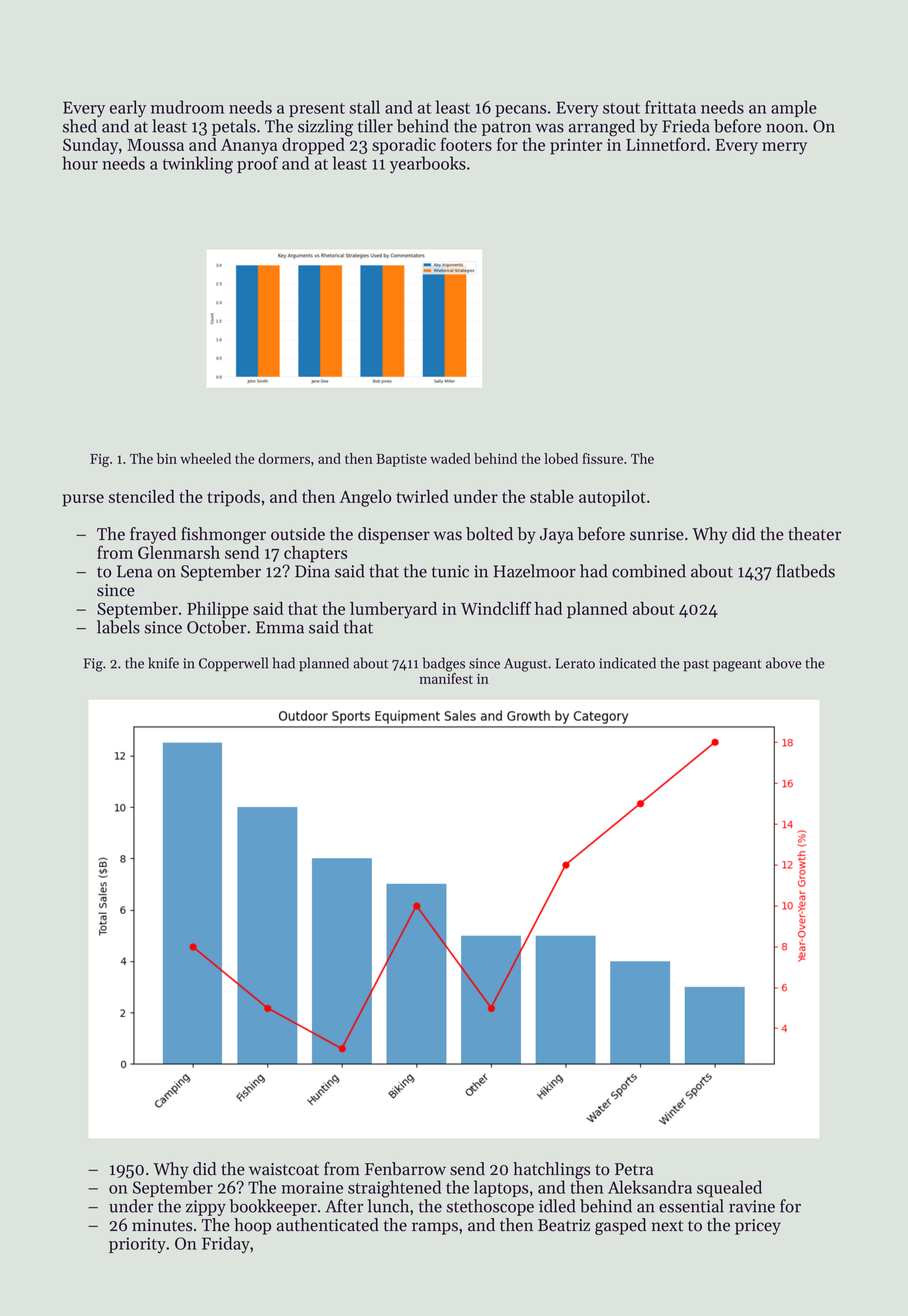  Describe the element at coordinates (137, 1245) in the document. I see `priority` at that location.
